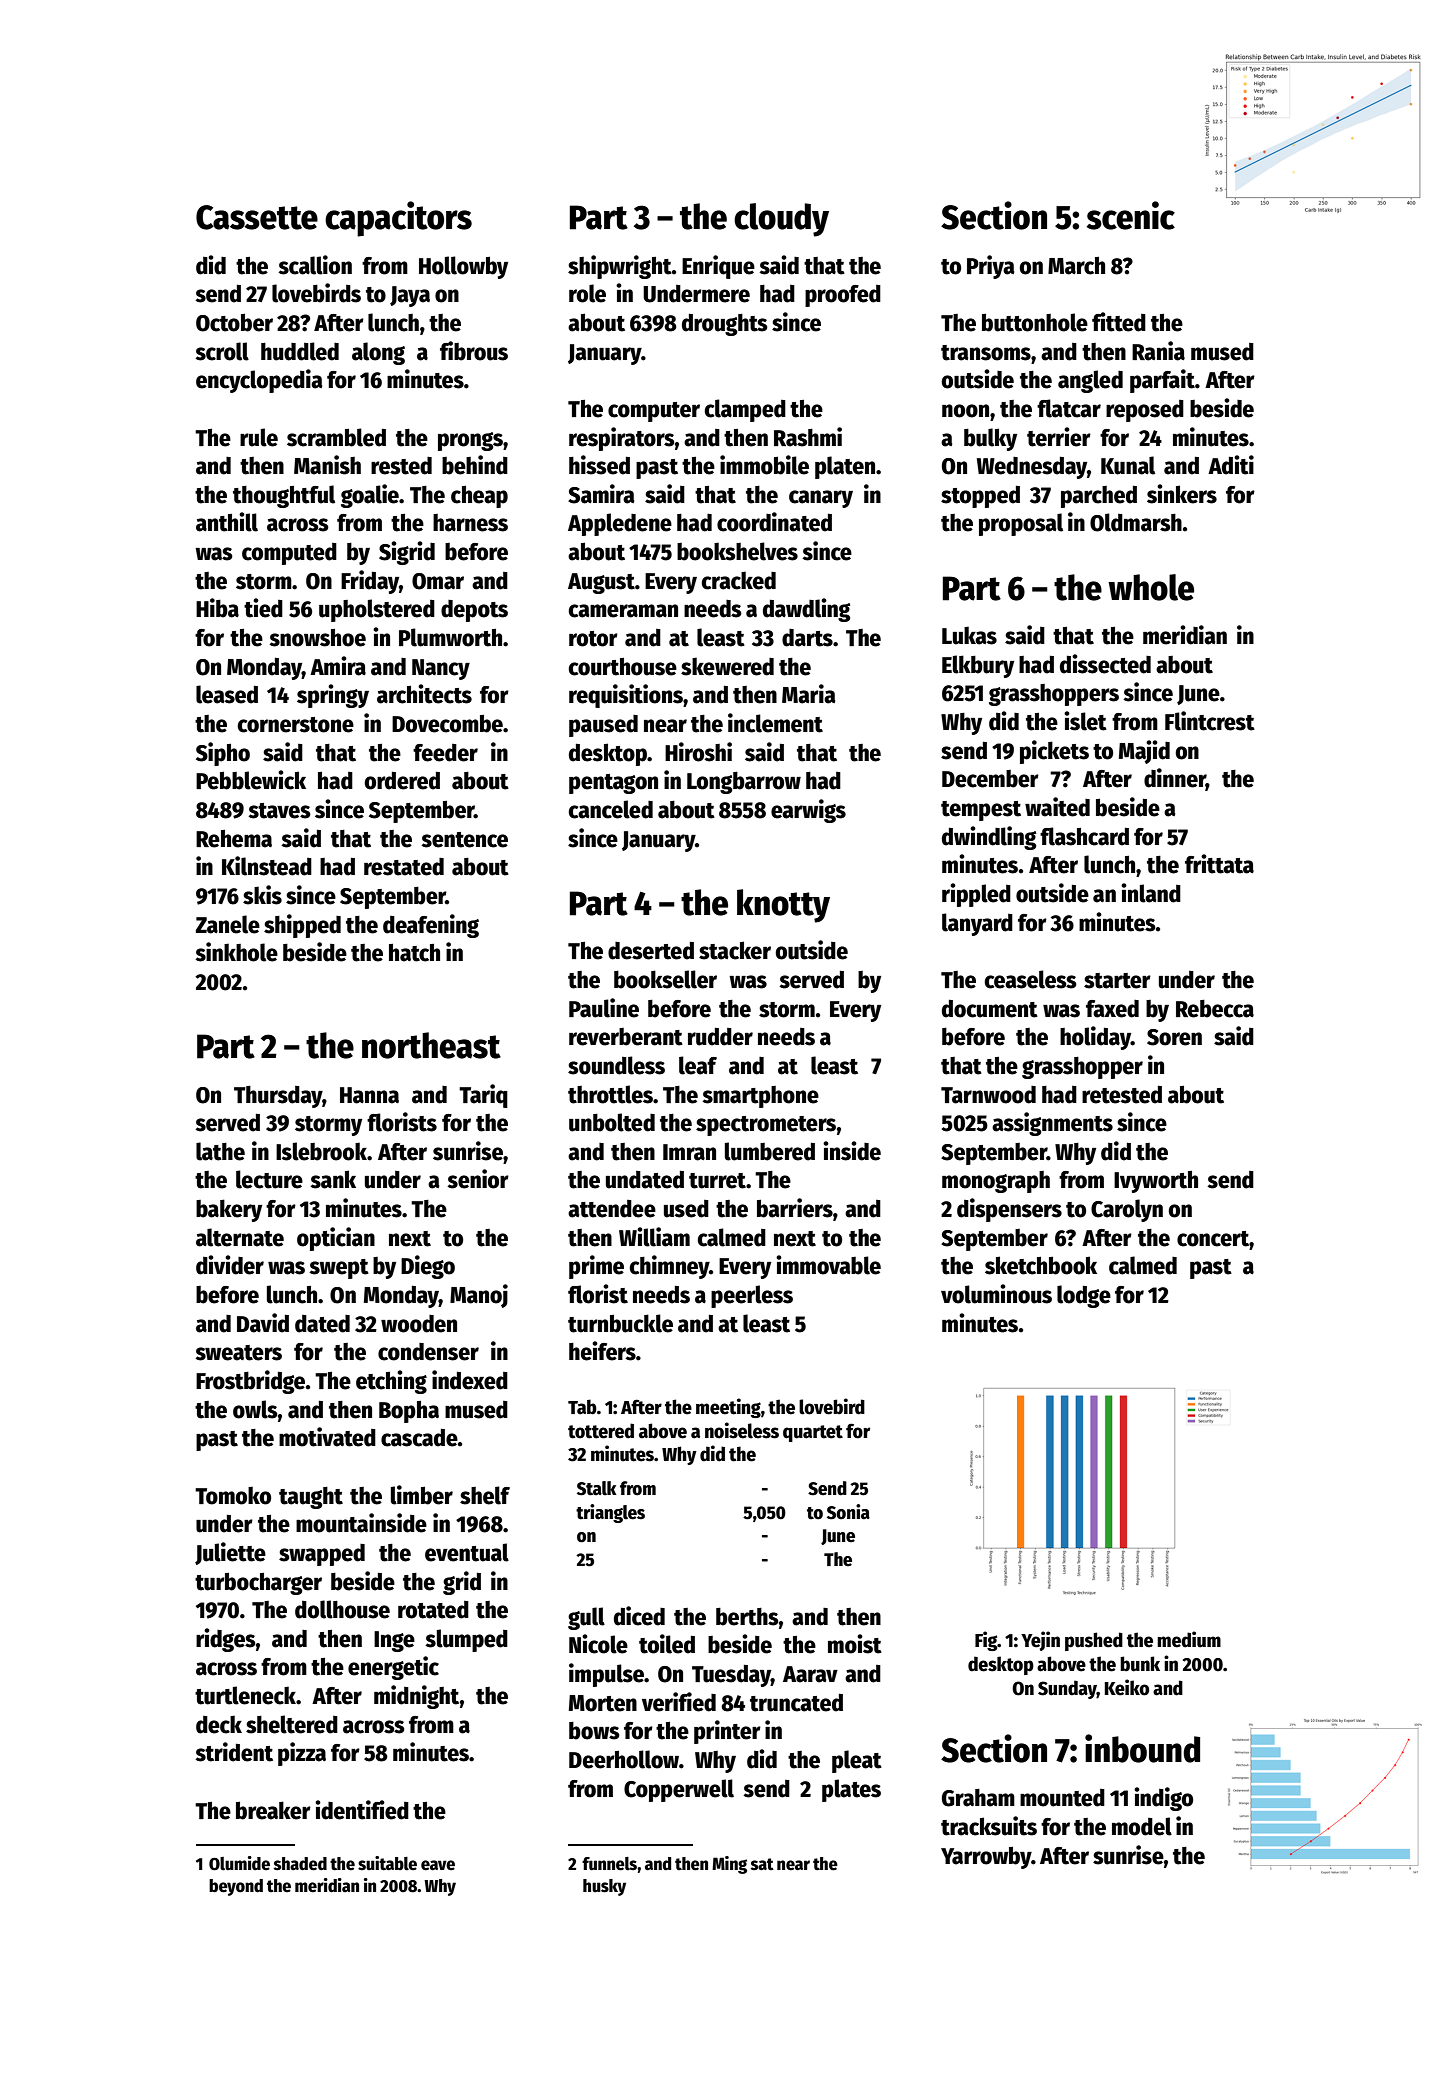  Describe the element at coordinates (302, 926) in the image. I see `shipped` at that location.
